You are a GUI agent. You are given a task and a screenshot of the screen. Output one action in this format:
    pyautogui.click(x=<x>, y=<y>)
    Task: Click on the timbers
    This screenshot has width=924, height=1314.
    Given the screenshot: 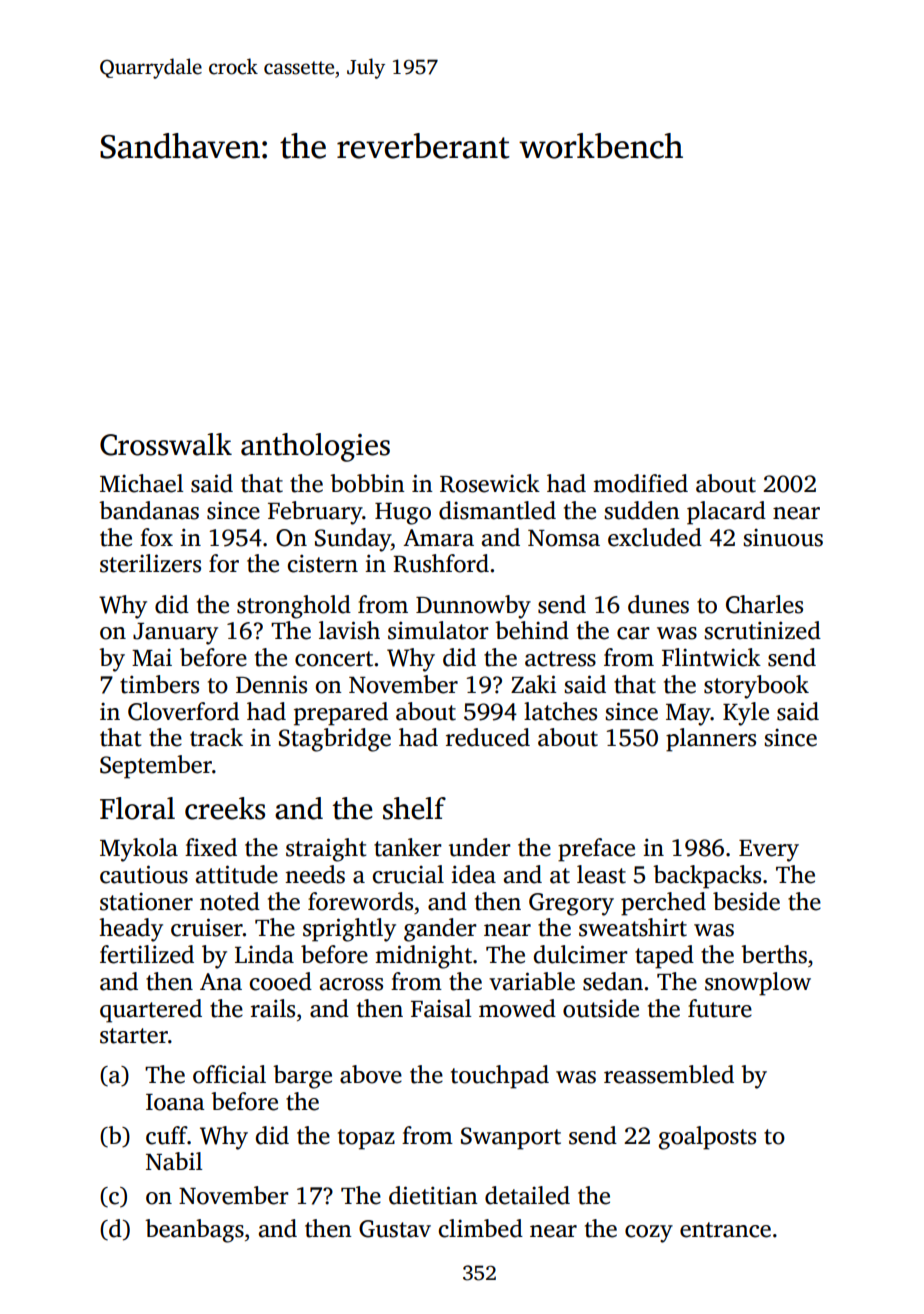 What is the action you would take?
    pyautogui.click(x=159, y=684)
